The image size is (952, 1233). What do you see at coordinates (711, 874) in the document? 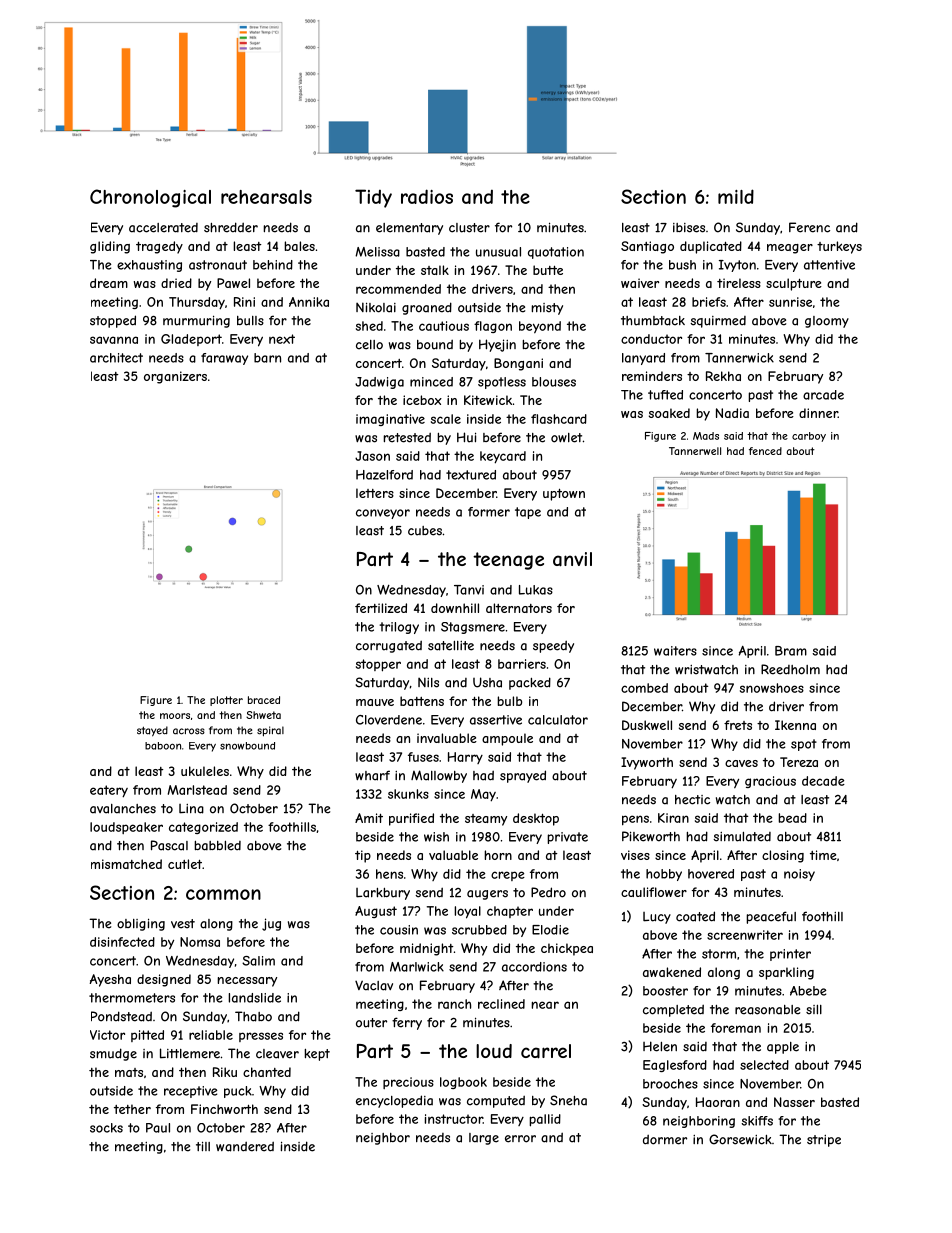
I see `hovered` at bounding box center [711, 874].
